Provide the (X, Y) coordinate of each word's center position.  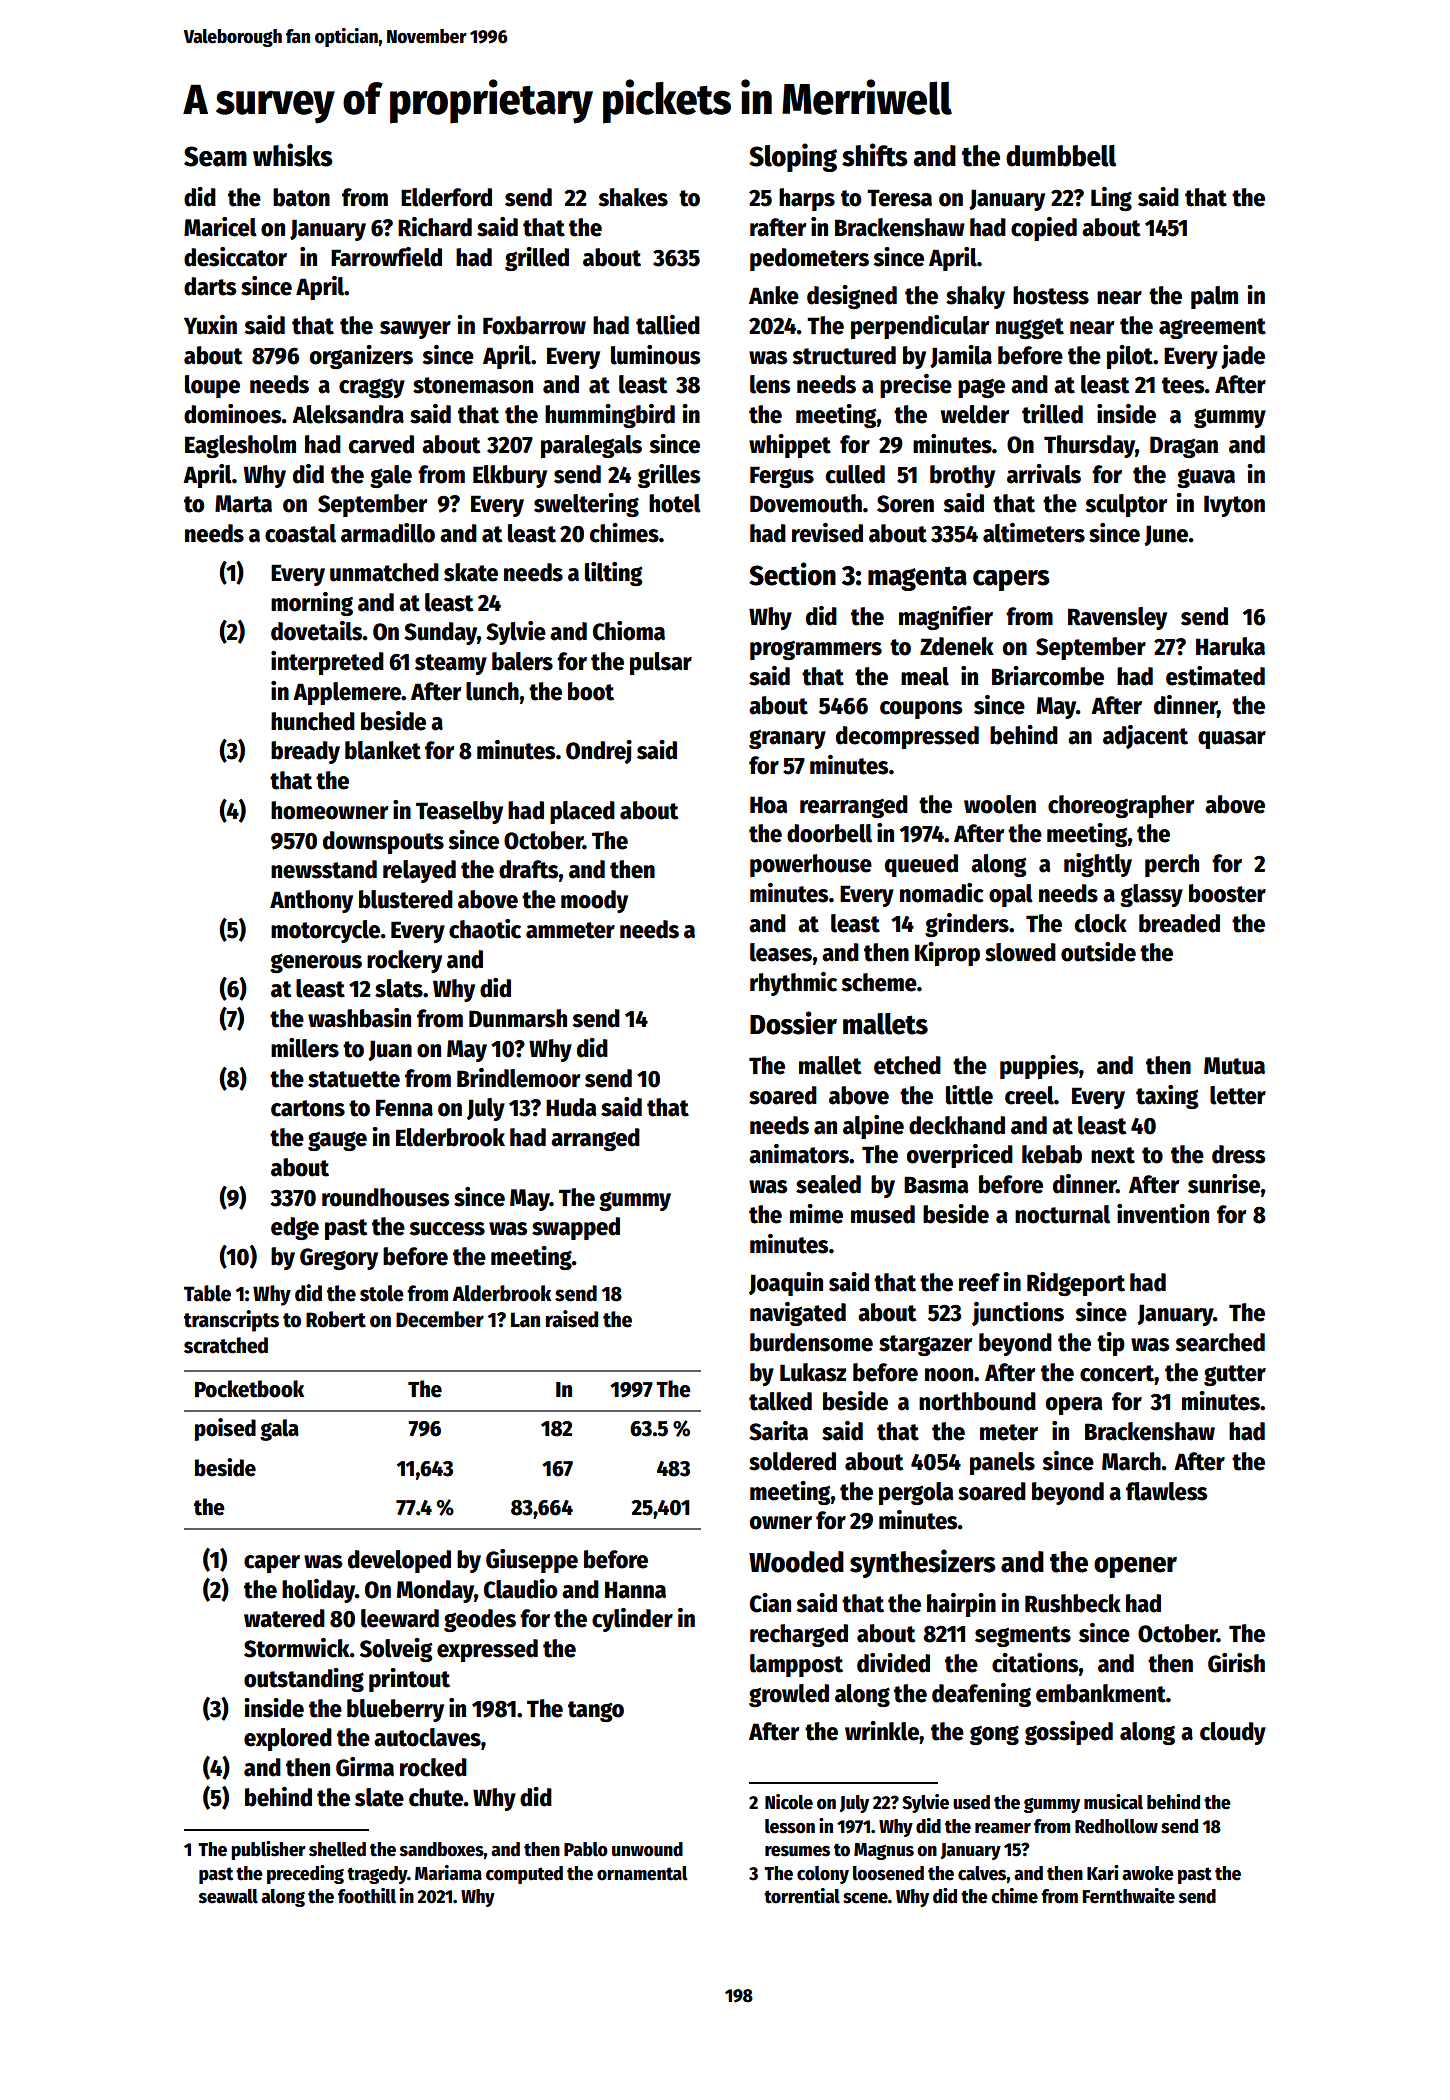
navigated (798, 1314)
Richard (435, 227)
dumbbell (1061, 156)
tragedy (377, 1875)
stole (382, 1293)
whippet (790, 446)
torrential (802, 1896)
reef (979, 1282)
